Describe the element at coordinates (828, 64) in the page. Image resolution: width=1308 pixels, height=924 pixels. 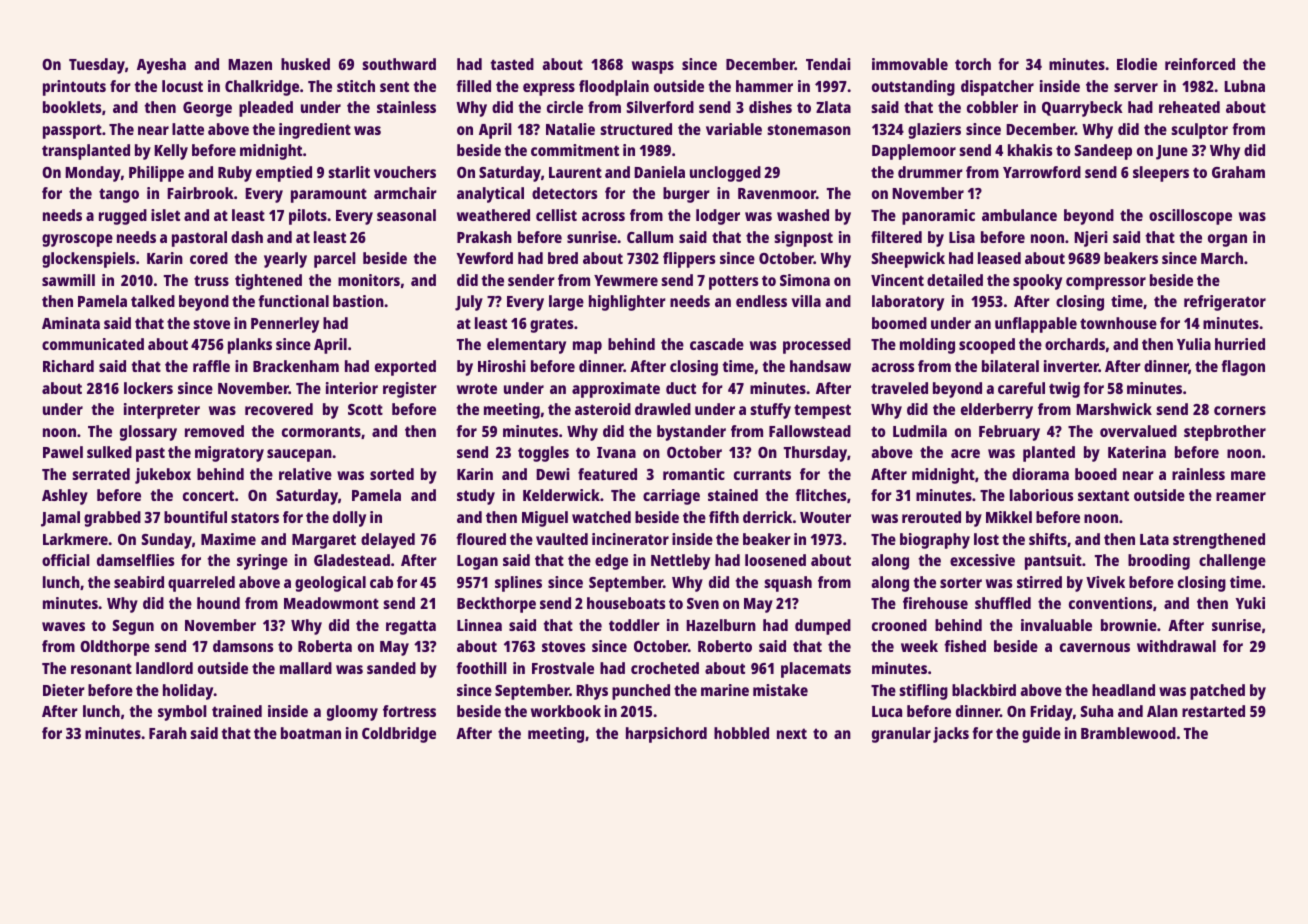
I see `Tendai` at that location.
